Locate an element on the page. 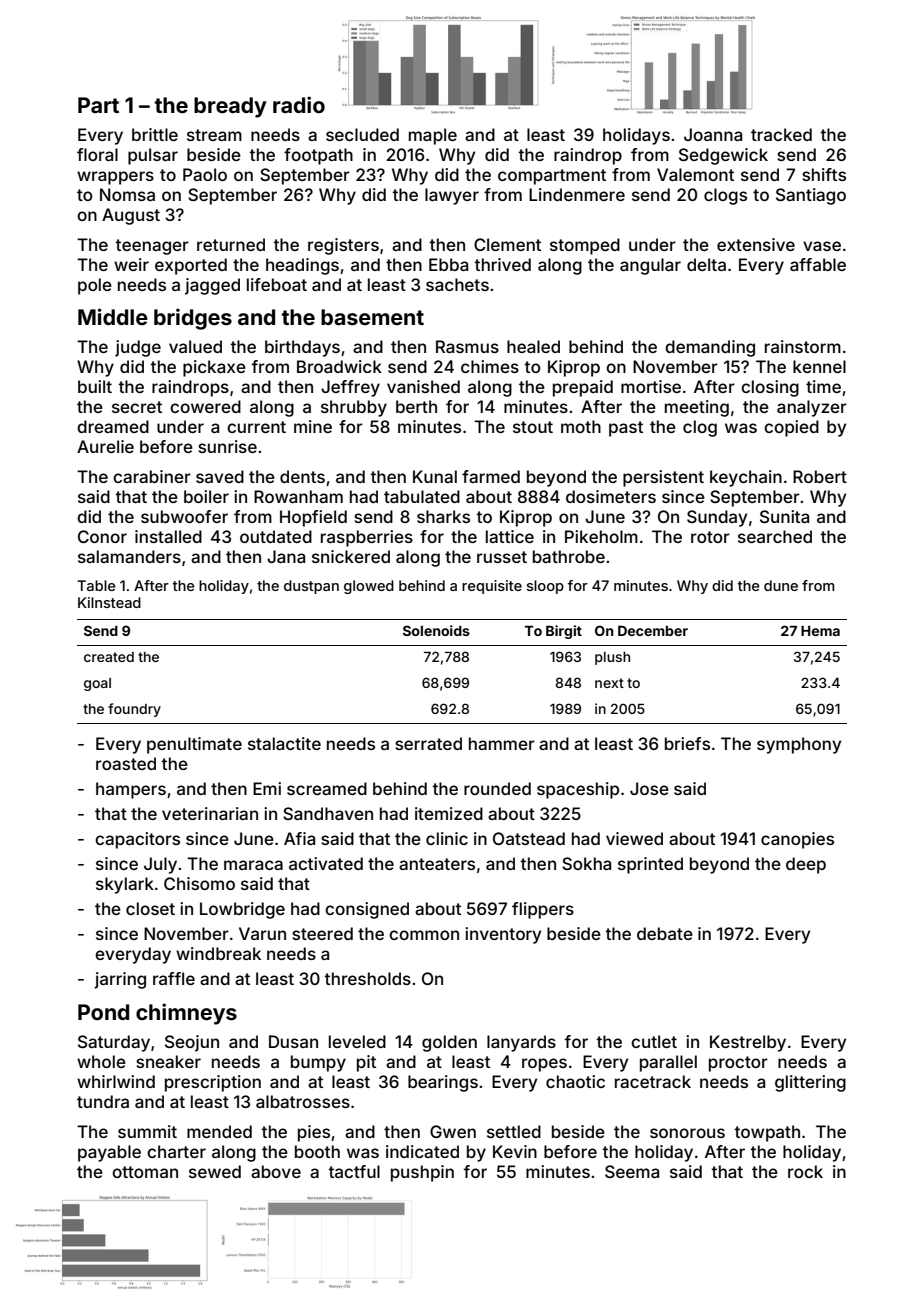 The height and width of the page is (1308, 924). glowed is located at coordinates (369, 587).
